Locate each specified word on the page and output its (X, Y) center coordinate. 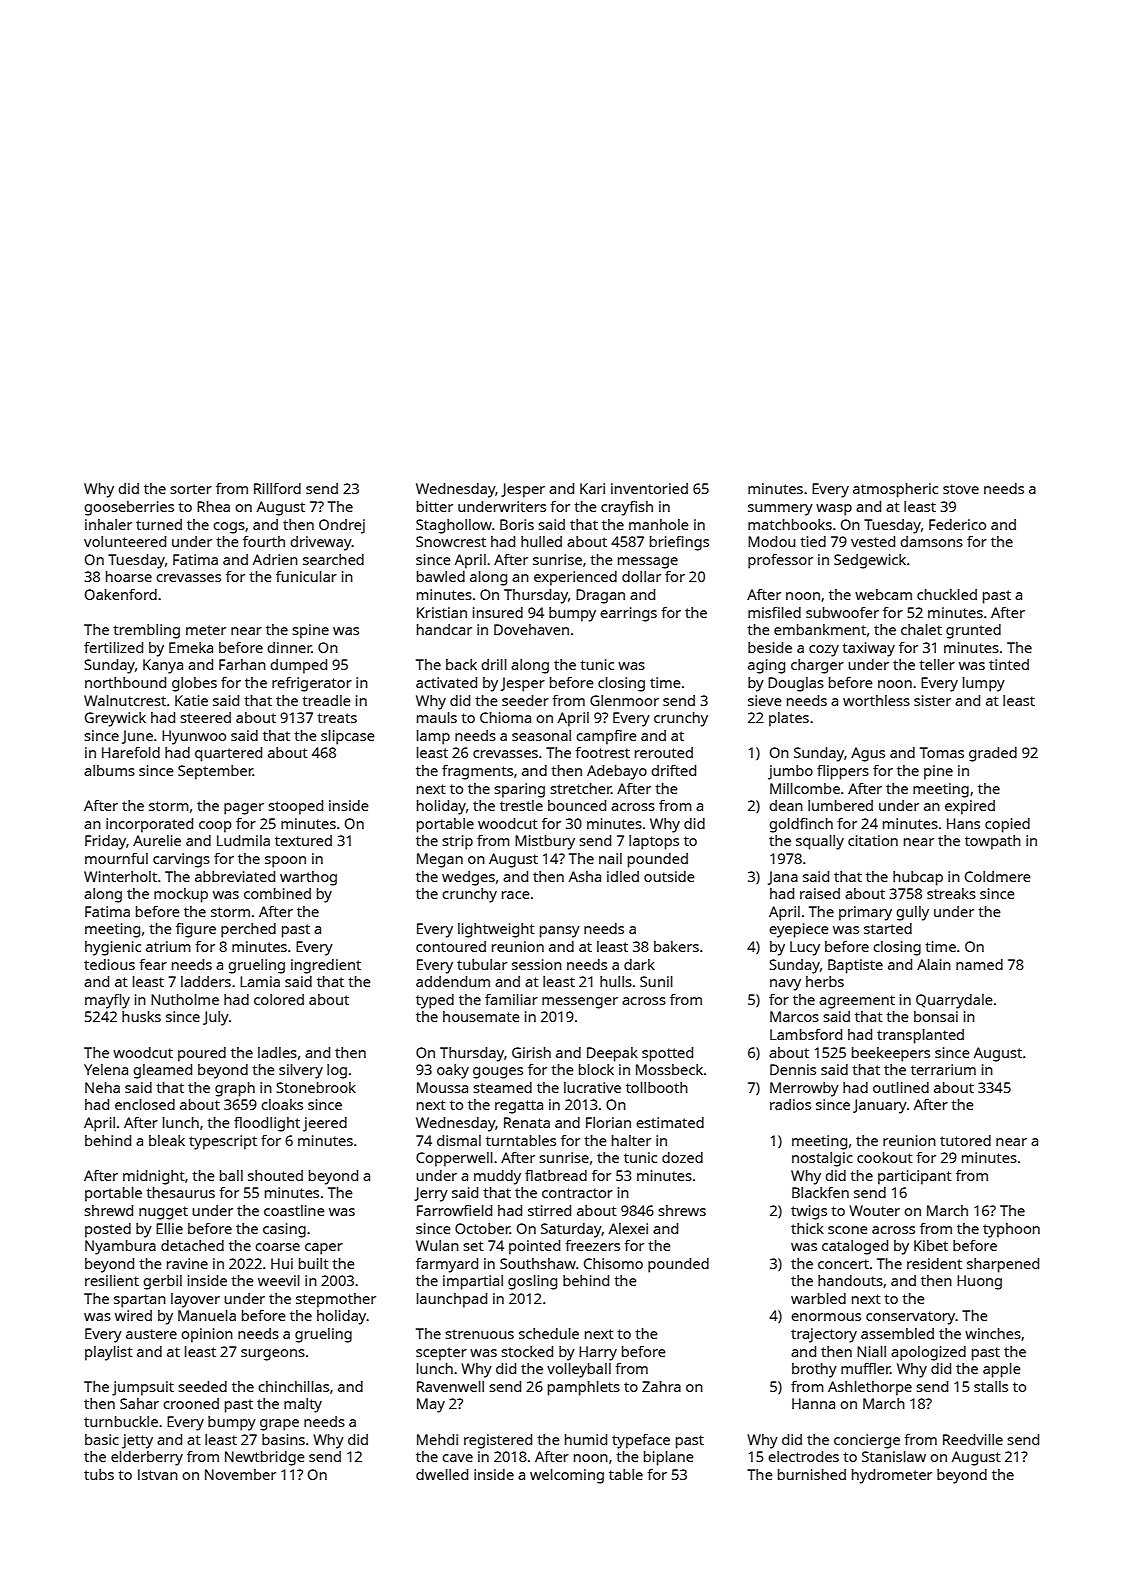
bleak (167, 1140)
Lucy (805, 948)
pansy (560, 932)
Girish (531, 1052)
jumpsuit (143, 1388)
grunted (973, 631)
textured (303, 840)
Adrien (275, 559)
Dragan (600, 596)
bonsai (936, 1016)
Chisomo (613, 1263)
